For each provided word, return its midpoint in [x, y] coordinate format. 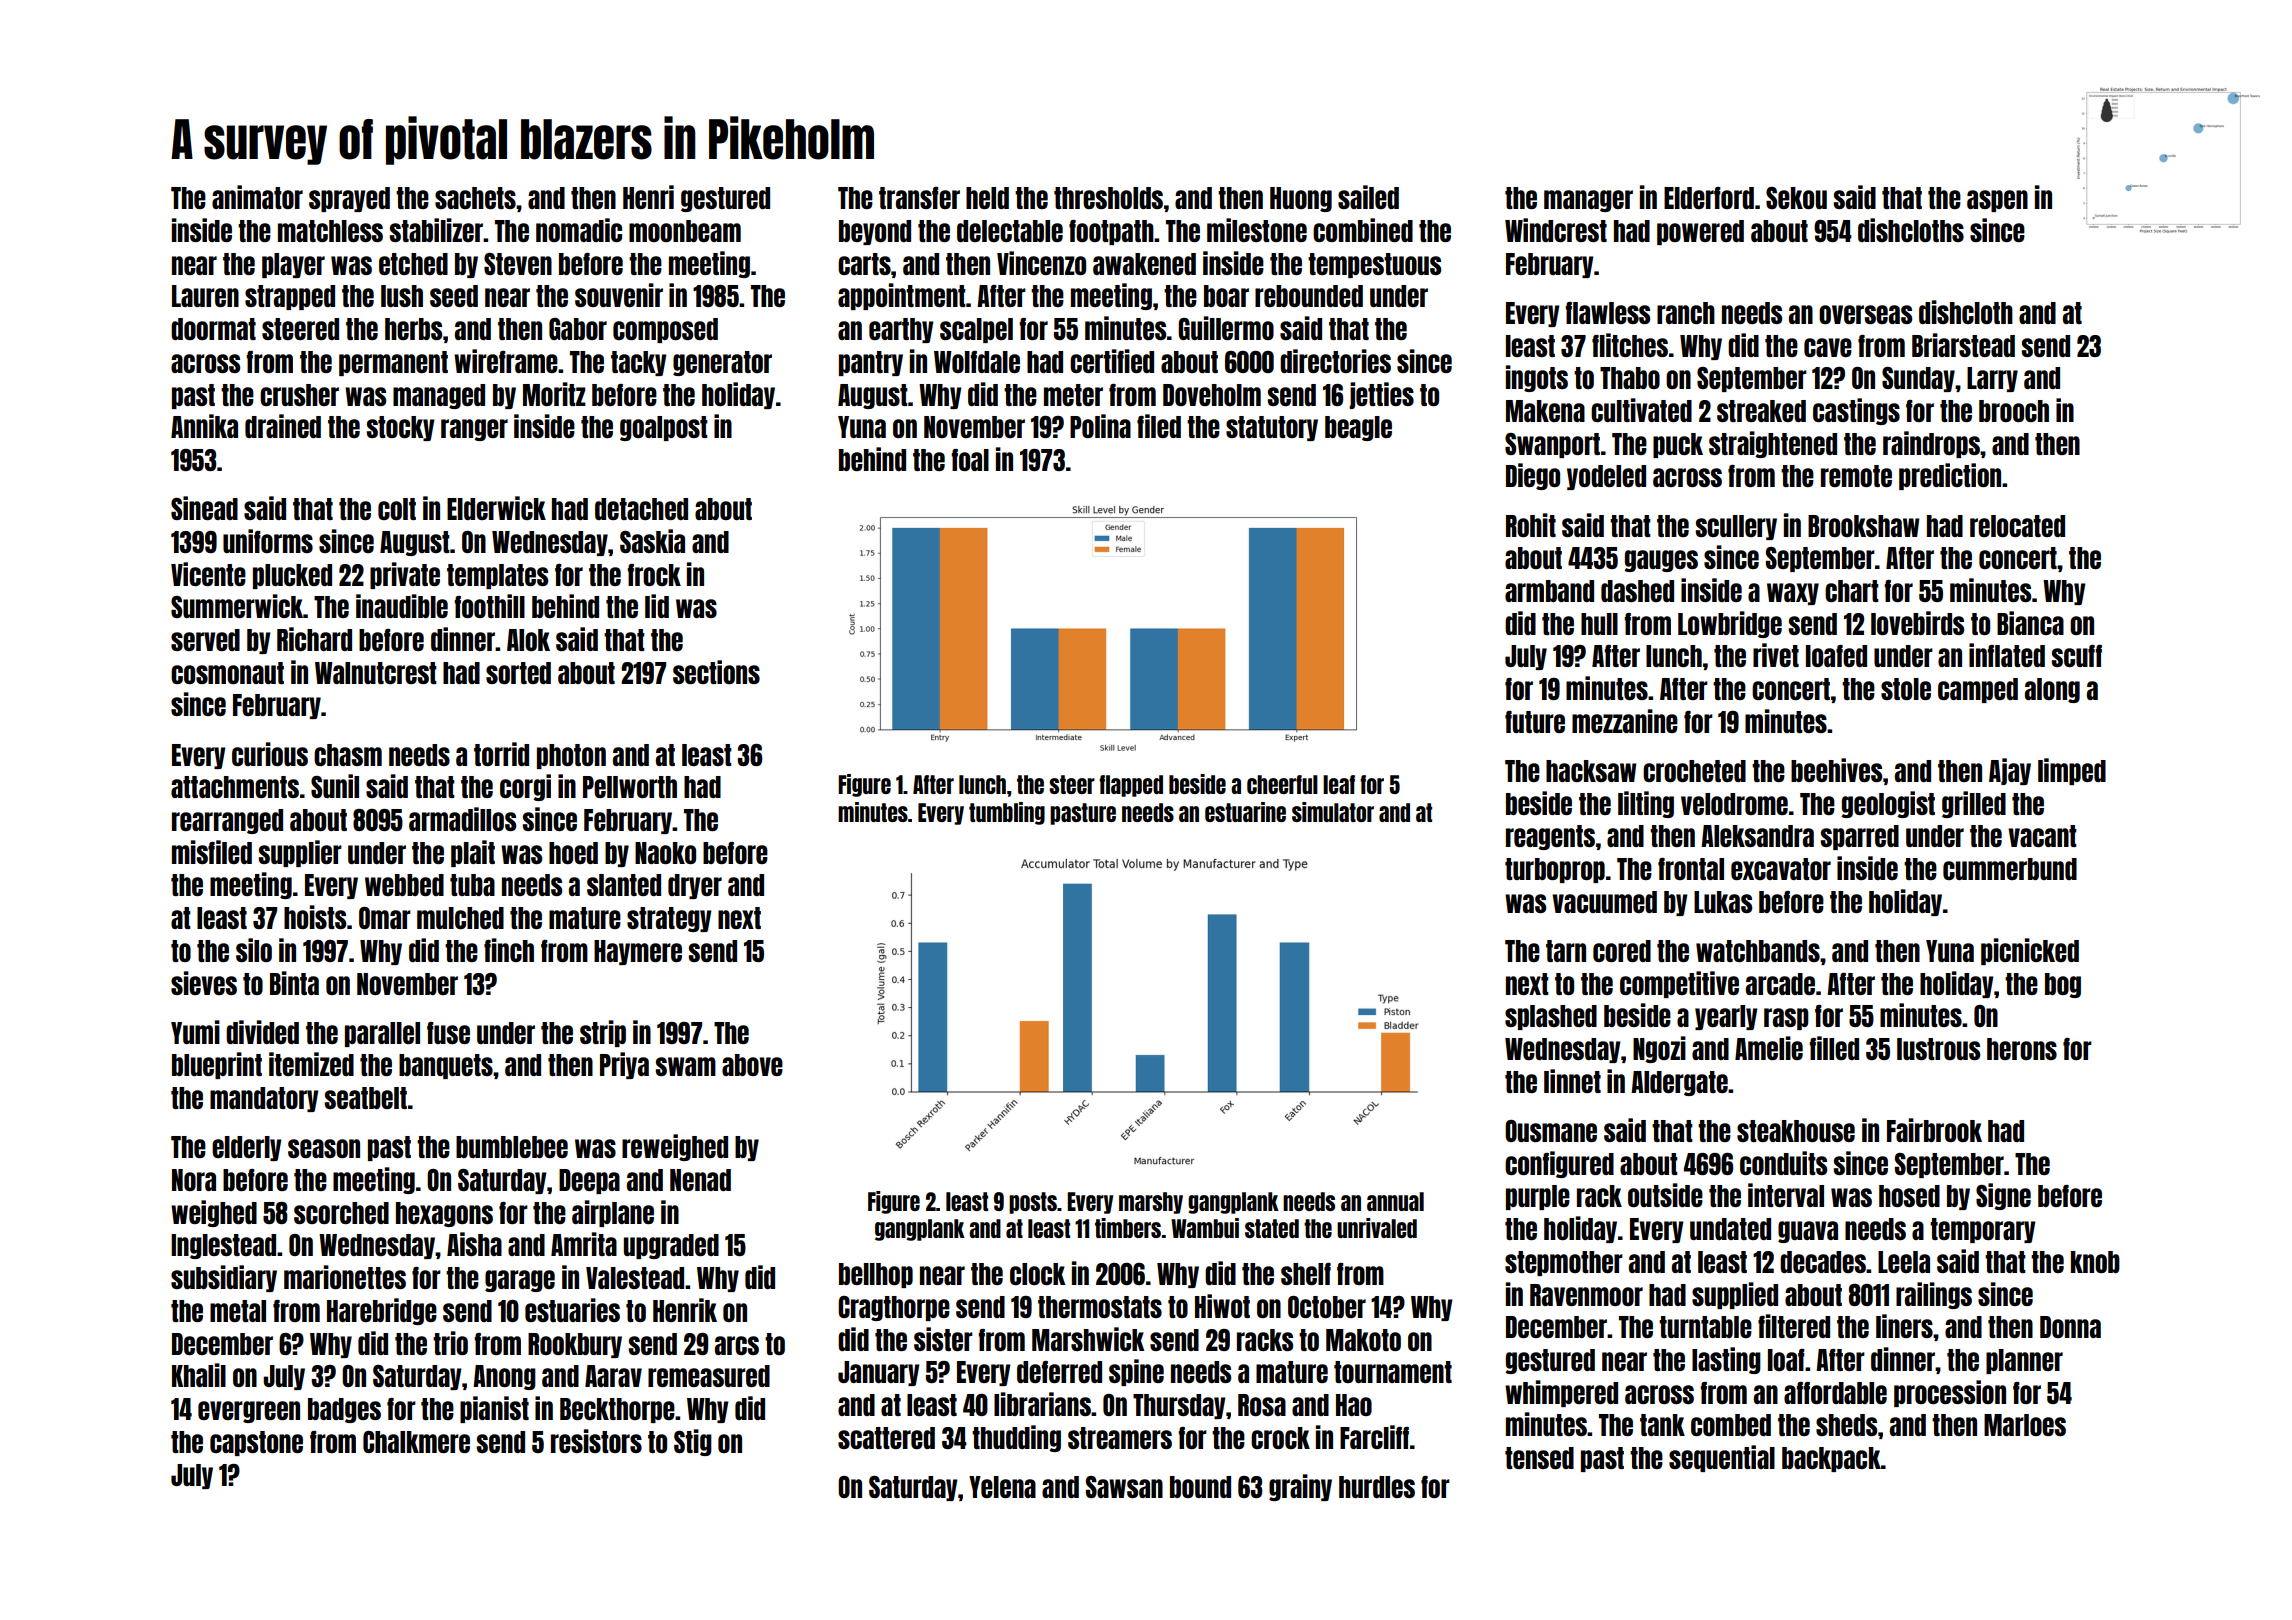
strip [603, 1033]
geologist [1888, 804]
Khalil [199, 1375]
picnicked [2030, 951]
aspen [1997, 201]
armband [1549, 591]
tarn [1566, 951]
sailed [1368, 197]
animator [257, 197]
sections [716, 672]
